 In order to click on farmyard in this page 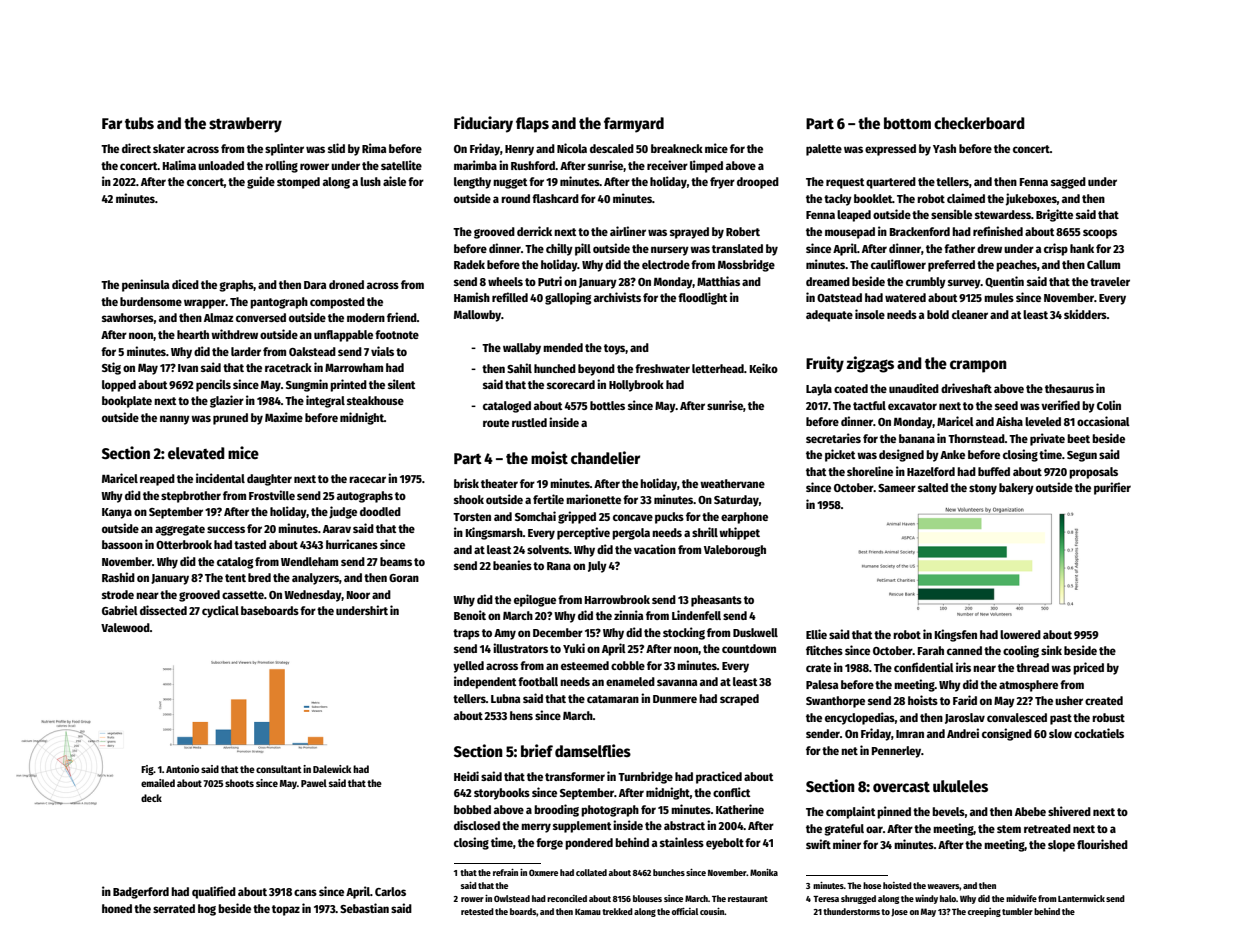, I will do `click(634, 125)`.
